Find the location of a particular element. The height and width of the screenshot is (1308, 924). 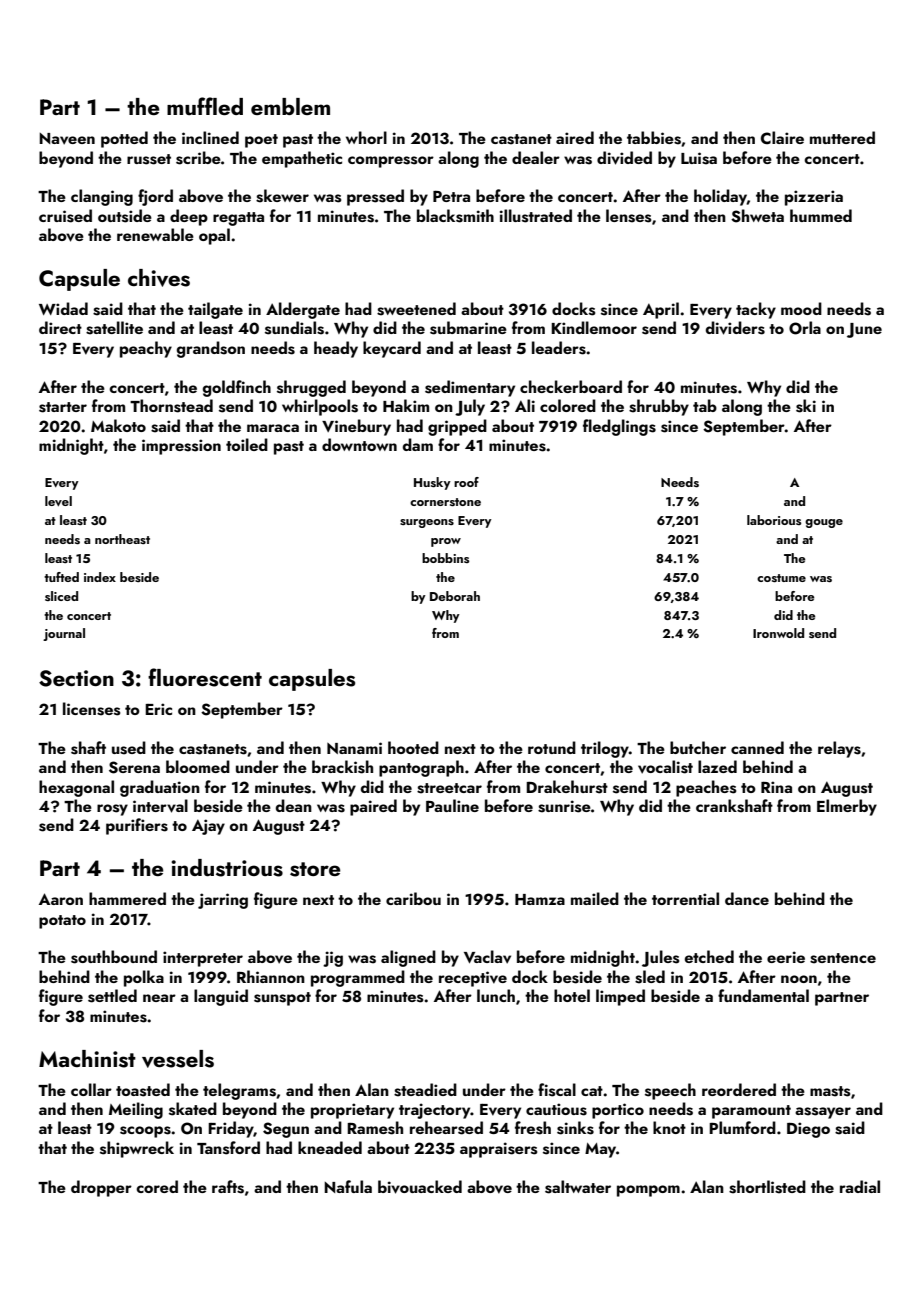

dropper is located at coordinates (101, 1188).
